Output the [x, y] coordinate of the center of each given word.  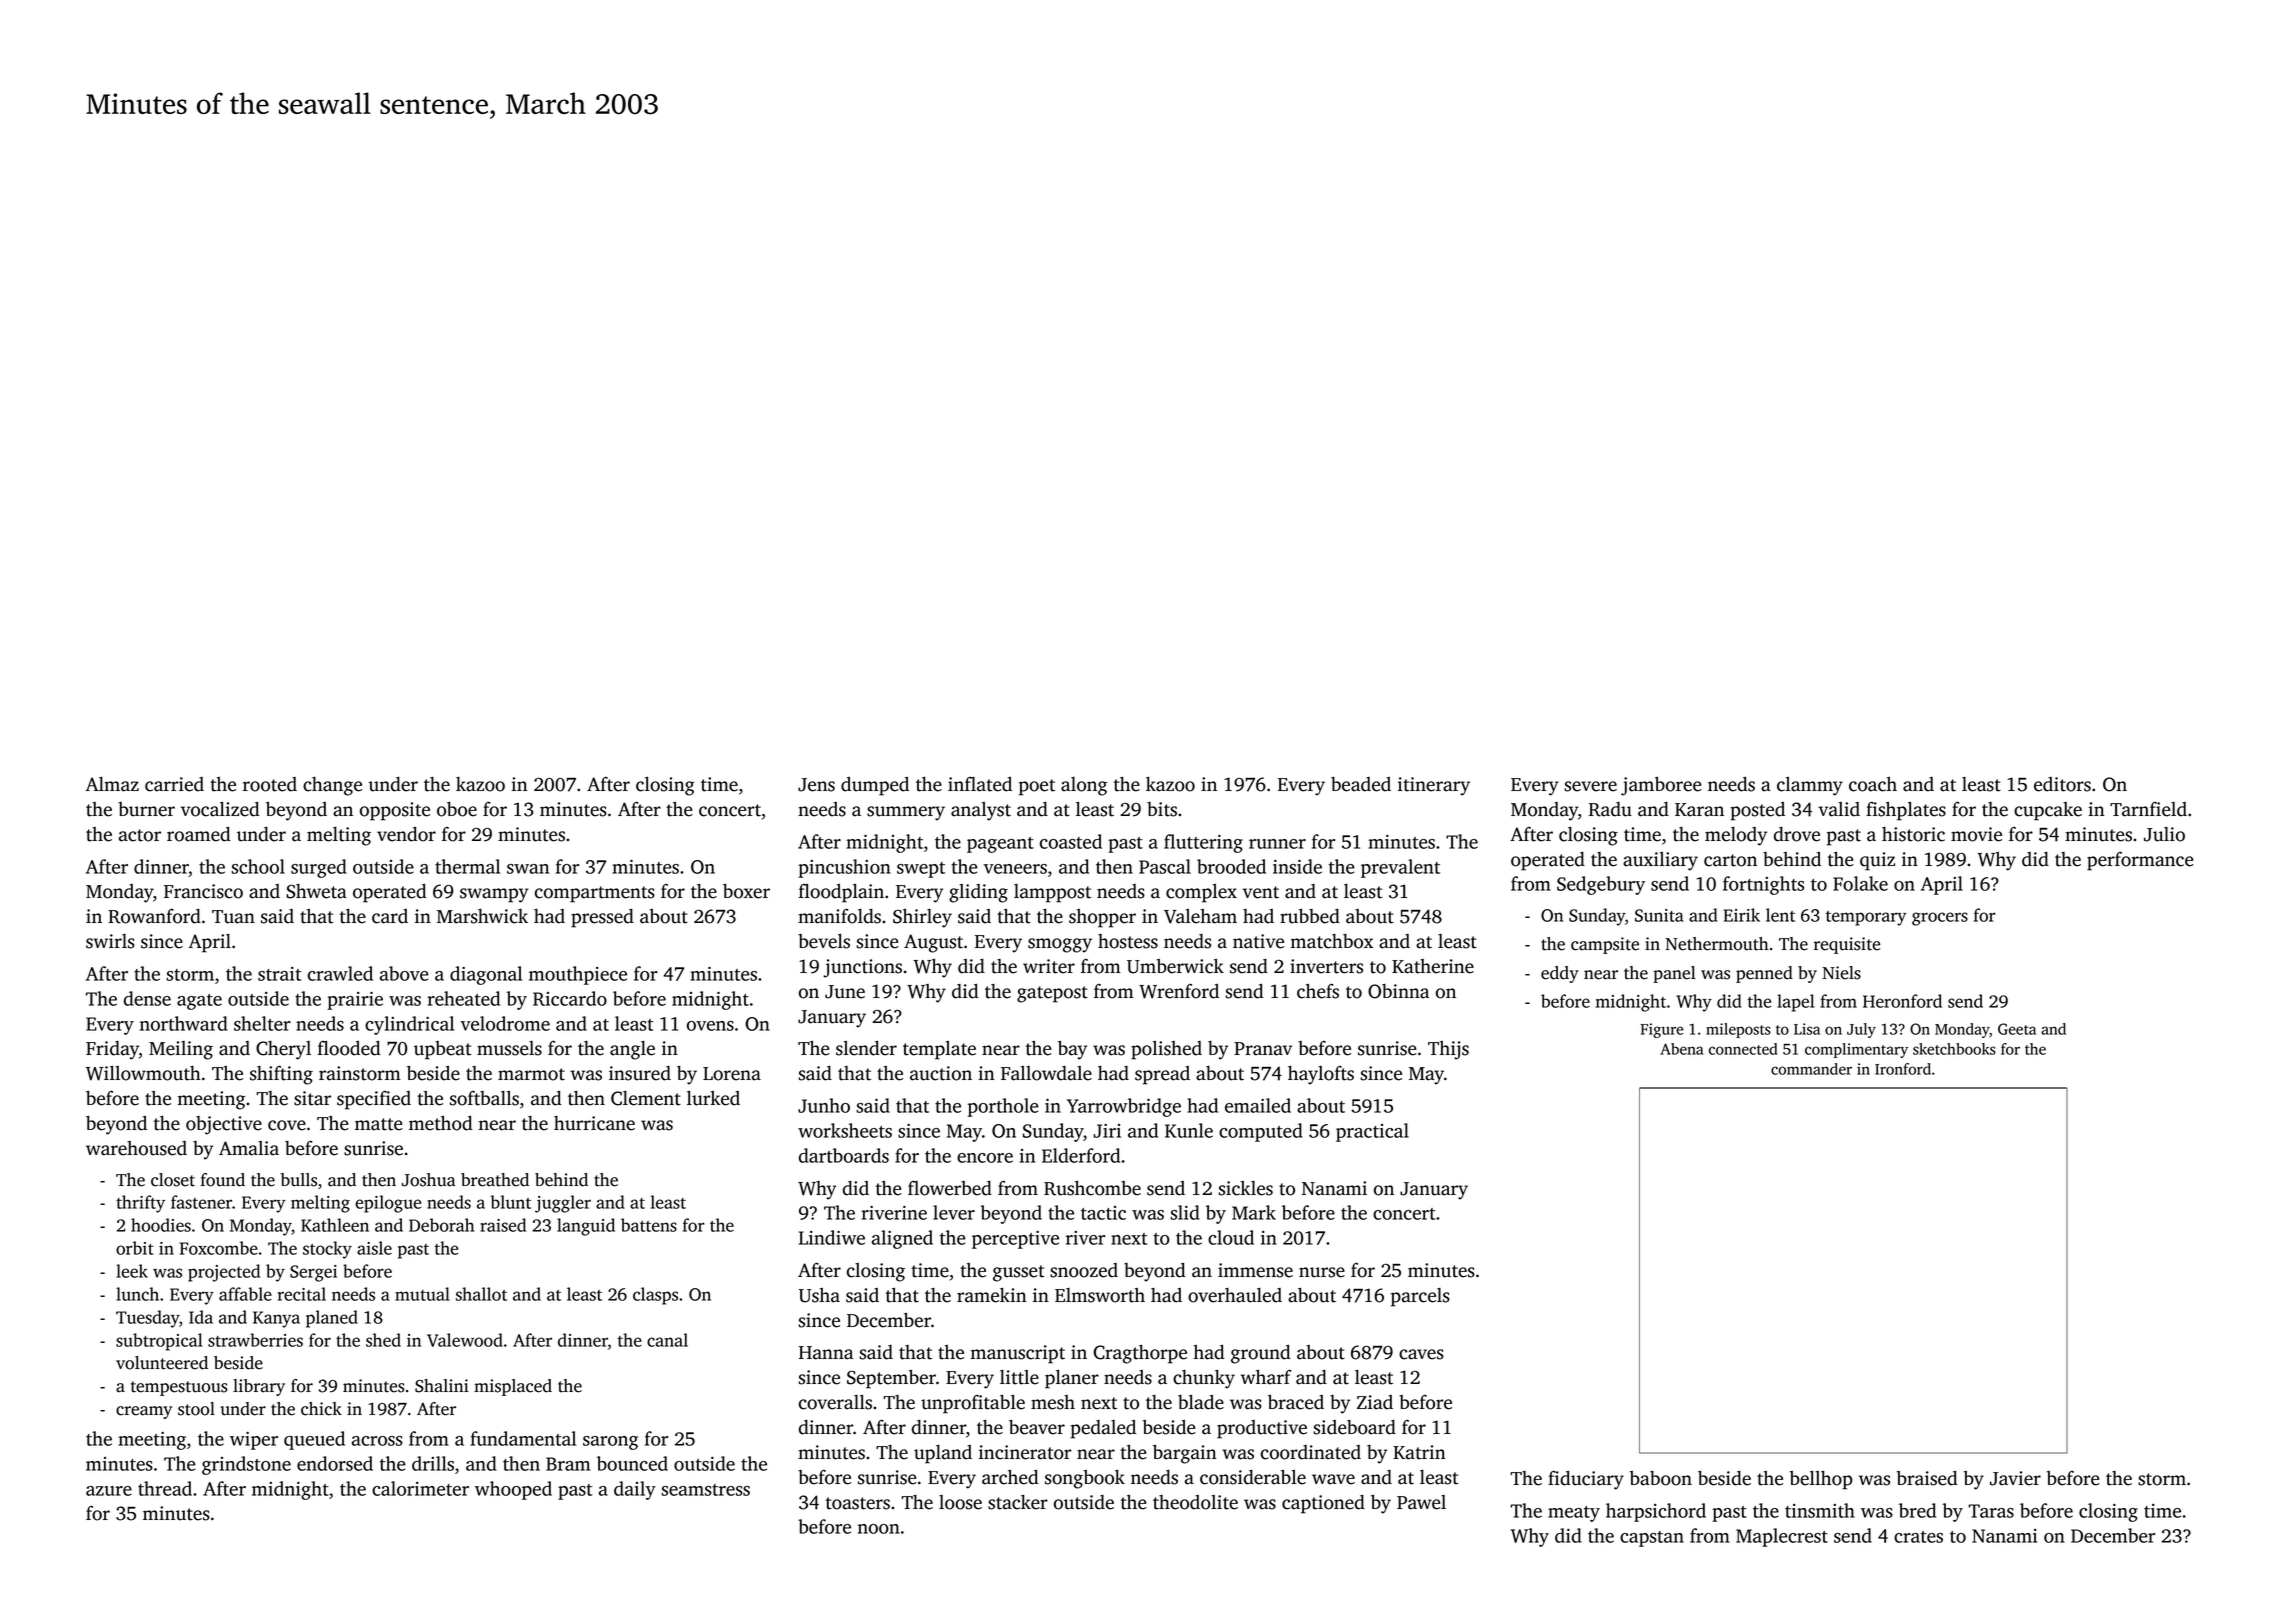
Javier [2015, 1478]
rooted [270, 784]
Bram [568, 1464]
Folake [1860, 883]
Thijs [1448, 1050]
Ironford [1903, 1069]
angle [632, 1050]
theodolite [1195, 1502]
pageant [1000, 845]
